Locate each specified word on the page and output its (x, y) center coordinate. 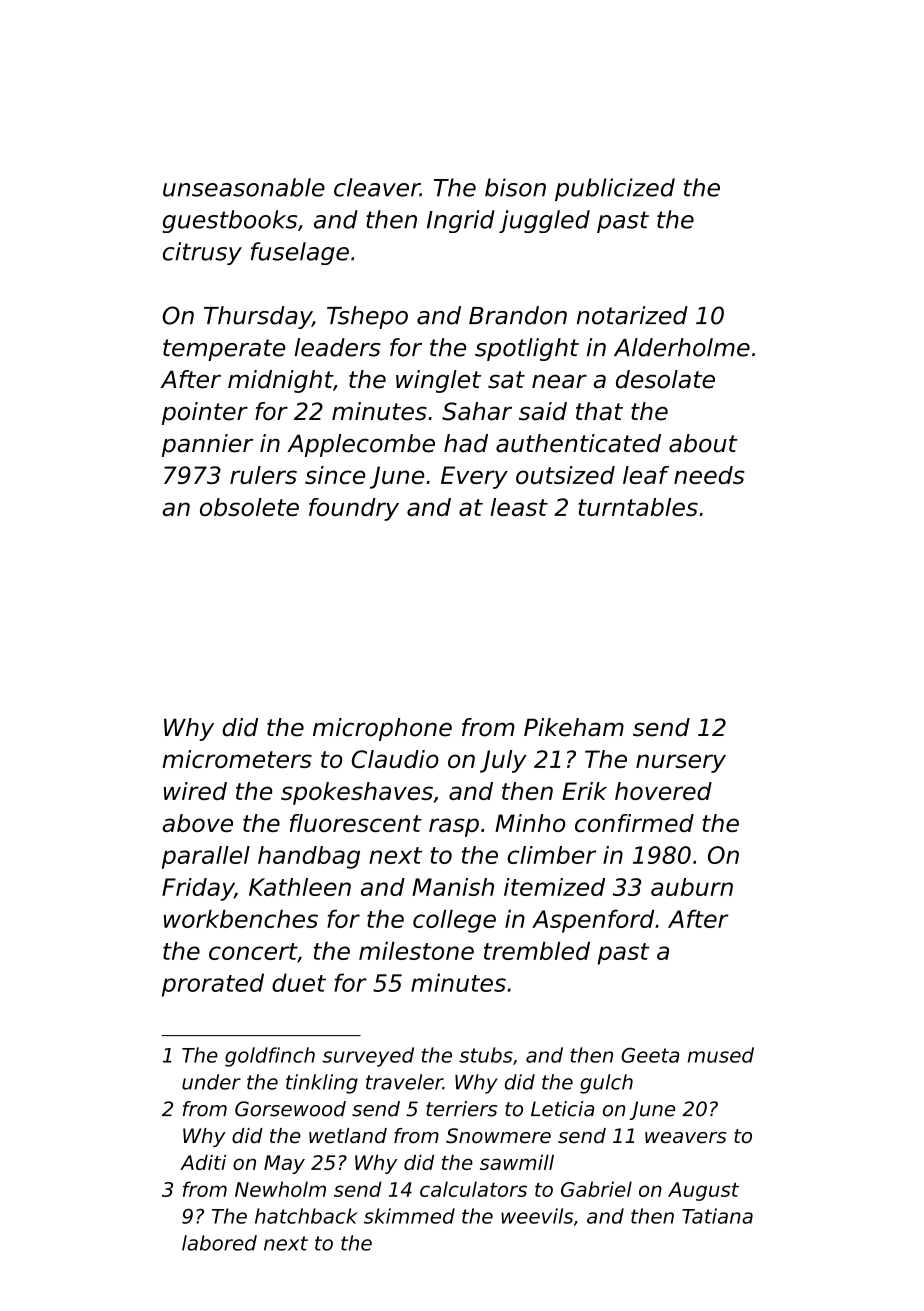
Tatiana (717, 1216)
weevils (537, 1216)
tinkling (322, 1084)
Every (474, 477)
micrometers (237, 759)
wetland (348, 1136)
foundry (354, 509)
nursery (681, 763)
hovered (663, 791)
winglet (438, 381)
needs (709, 475)
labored (219, 1243)
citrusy (202, 253)
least (519, 507)
